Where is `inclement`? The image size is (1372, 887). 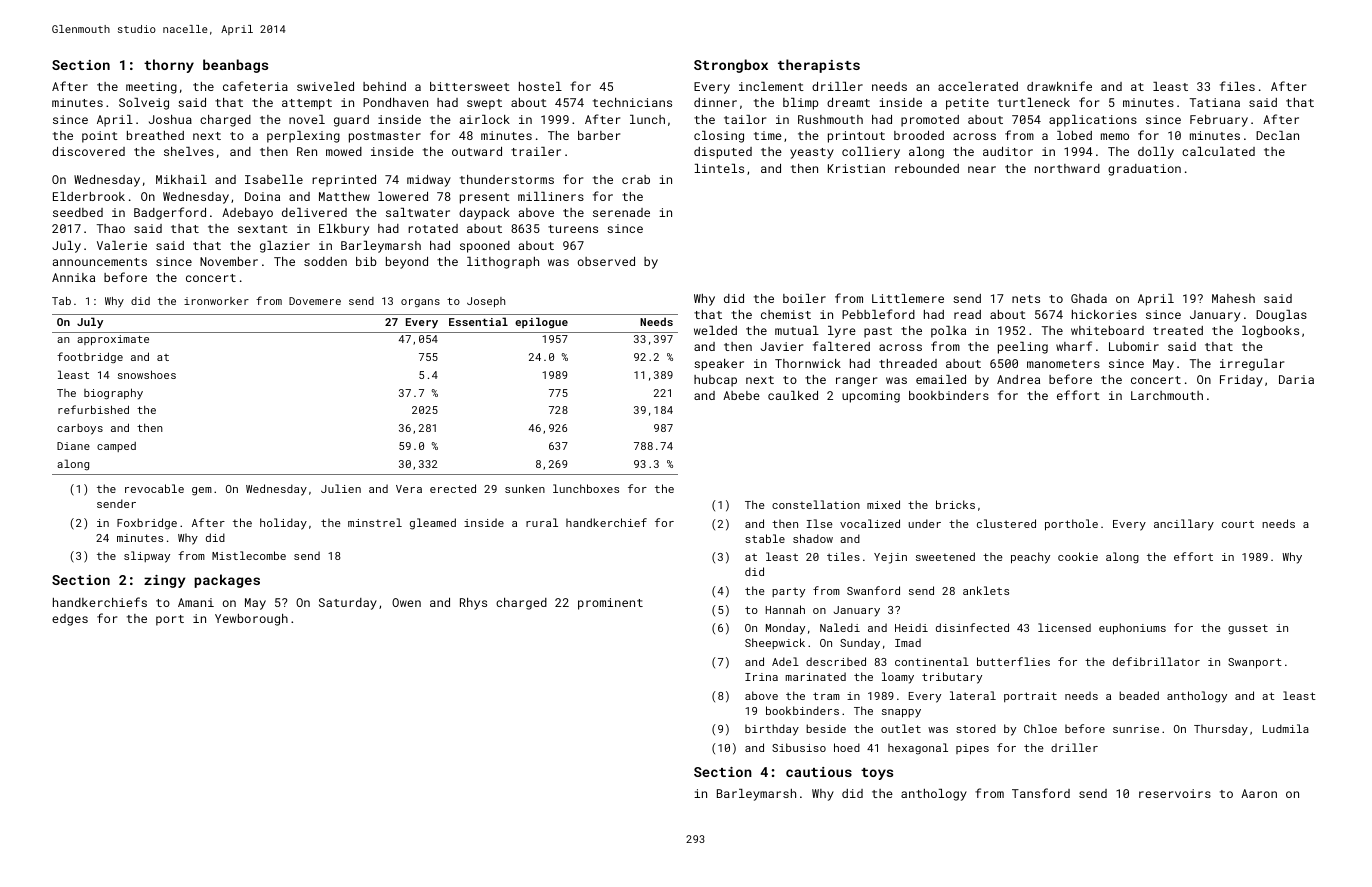
inclement is located at coordinates (771, 86).
